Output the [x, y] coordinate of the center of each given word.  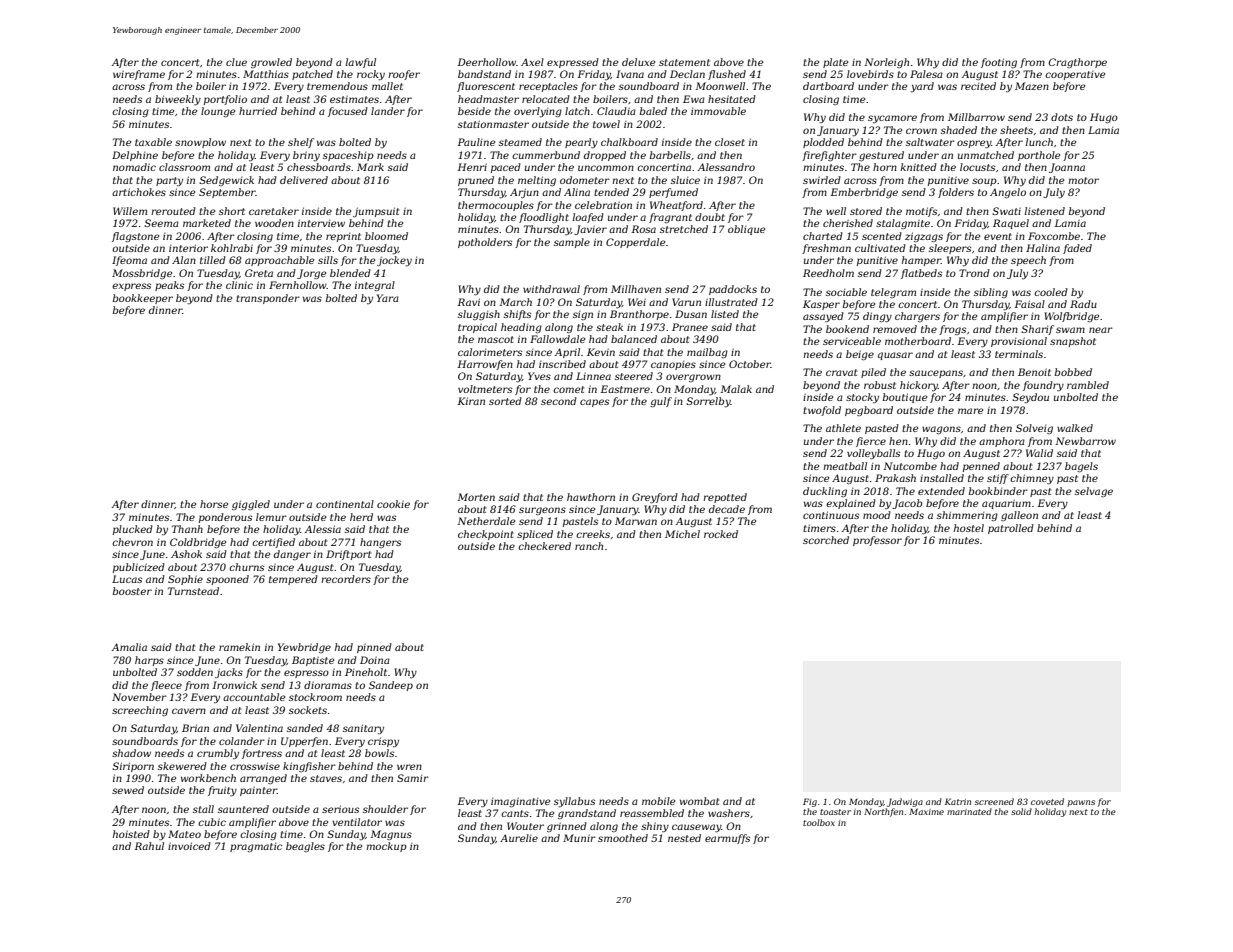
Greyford [655, 498]
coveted [1047, 801]
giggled [251, 505]
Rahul [149, 846]
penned [981, 467]
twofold [822, 411]
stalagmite [903, 224]
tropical [477, 328]
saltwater [930, 142]
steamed [520, 142]
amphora [1002, 442]
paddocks [733, 290]
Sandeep [391, 686]
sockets [308, 710]
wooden [274, 223]
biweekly [178, 100]
